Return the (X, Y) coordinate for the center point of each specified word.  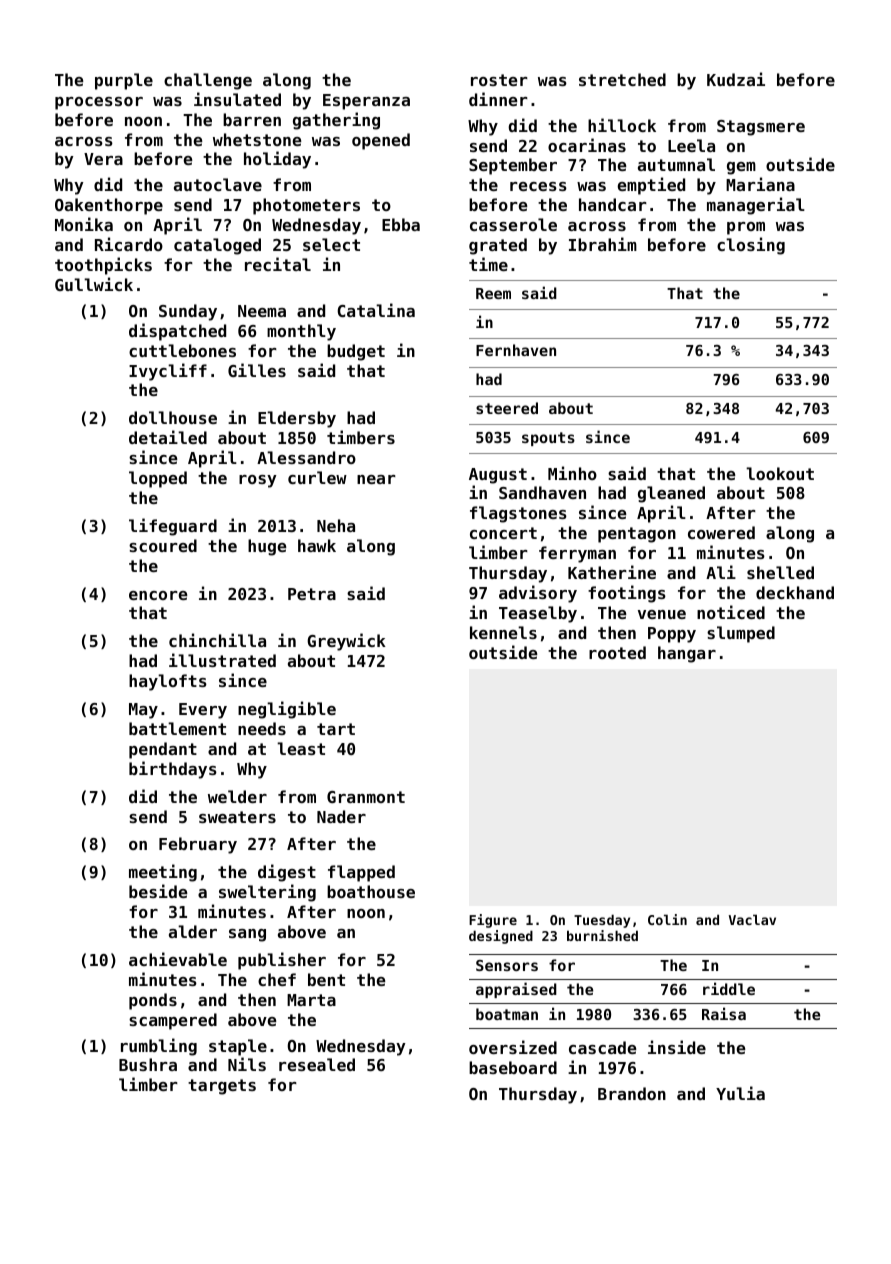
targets (222, 1087)
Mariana (760, 184)
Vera (103, 159)
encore (158, 595)
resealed (317, 1064)
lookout (780, 473)
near (376, 479)
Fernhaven (516, 350)
